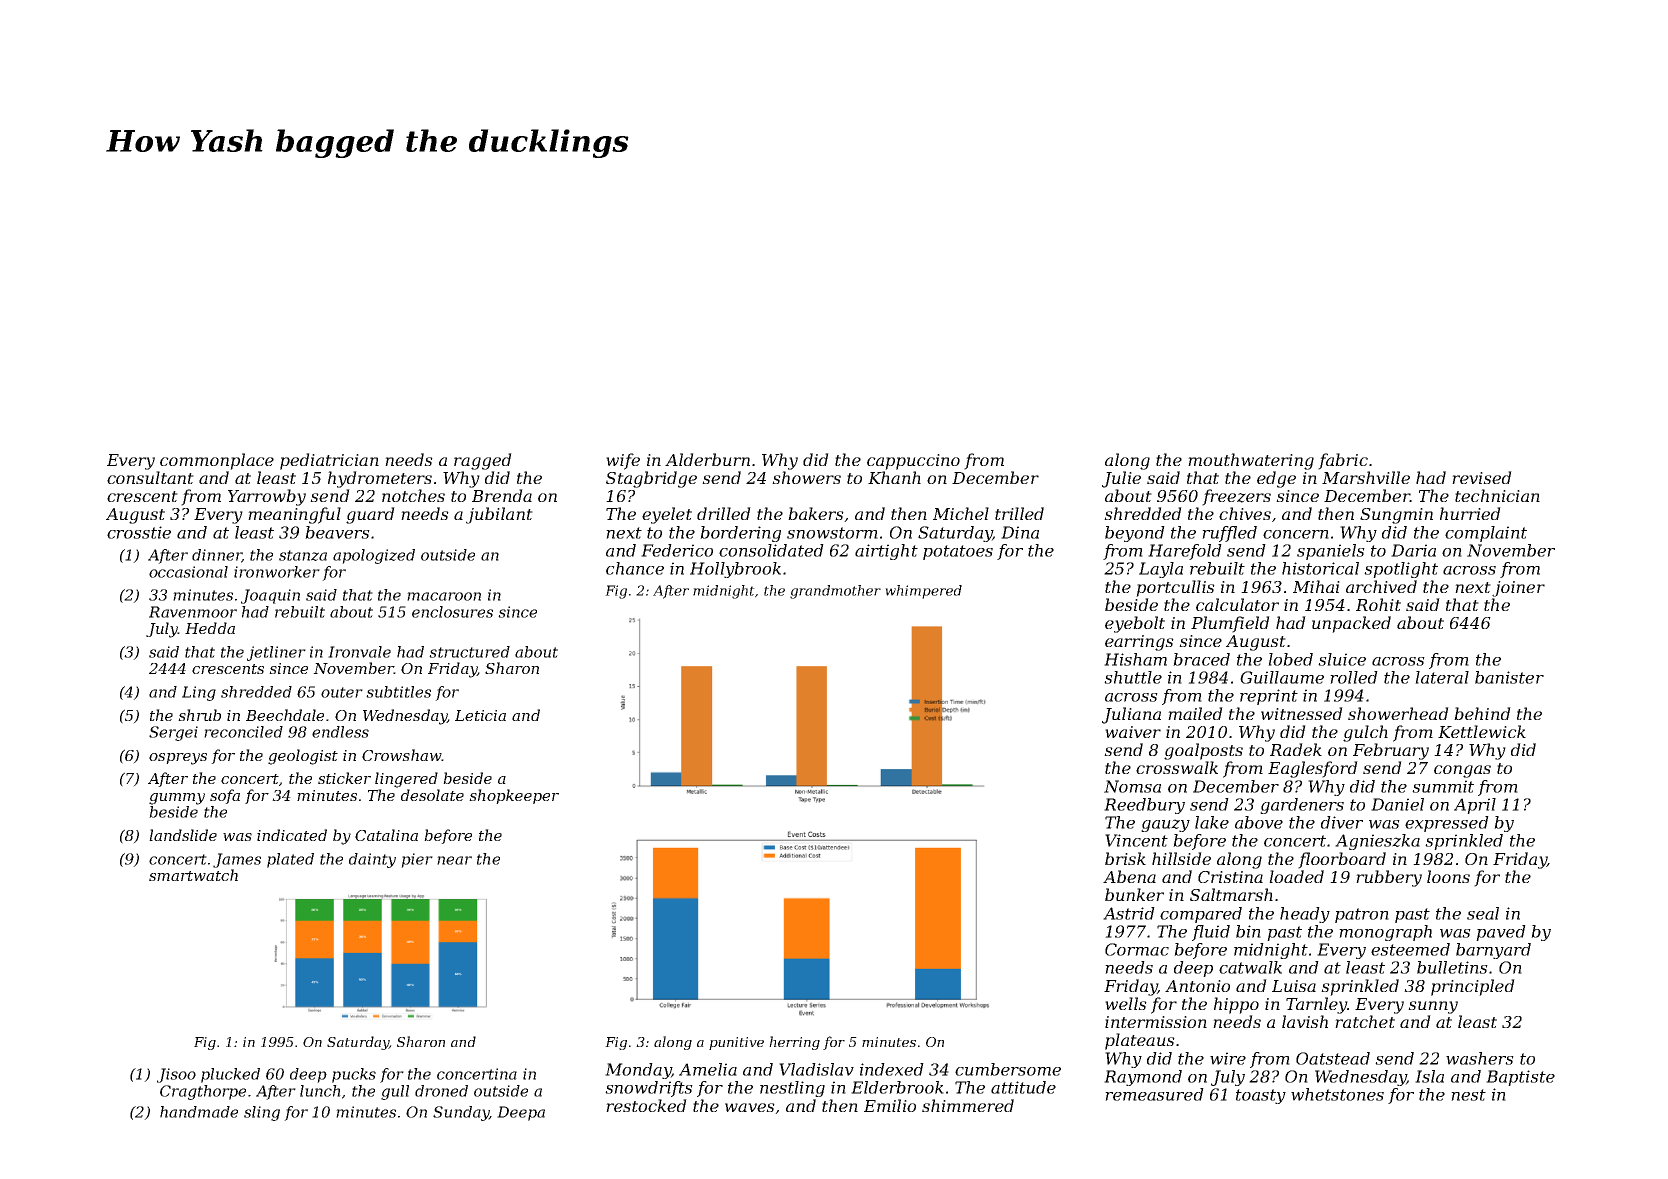  I want to click on dainty, so click(372, 860).
